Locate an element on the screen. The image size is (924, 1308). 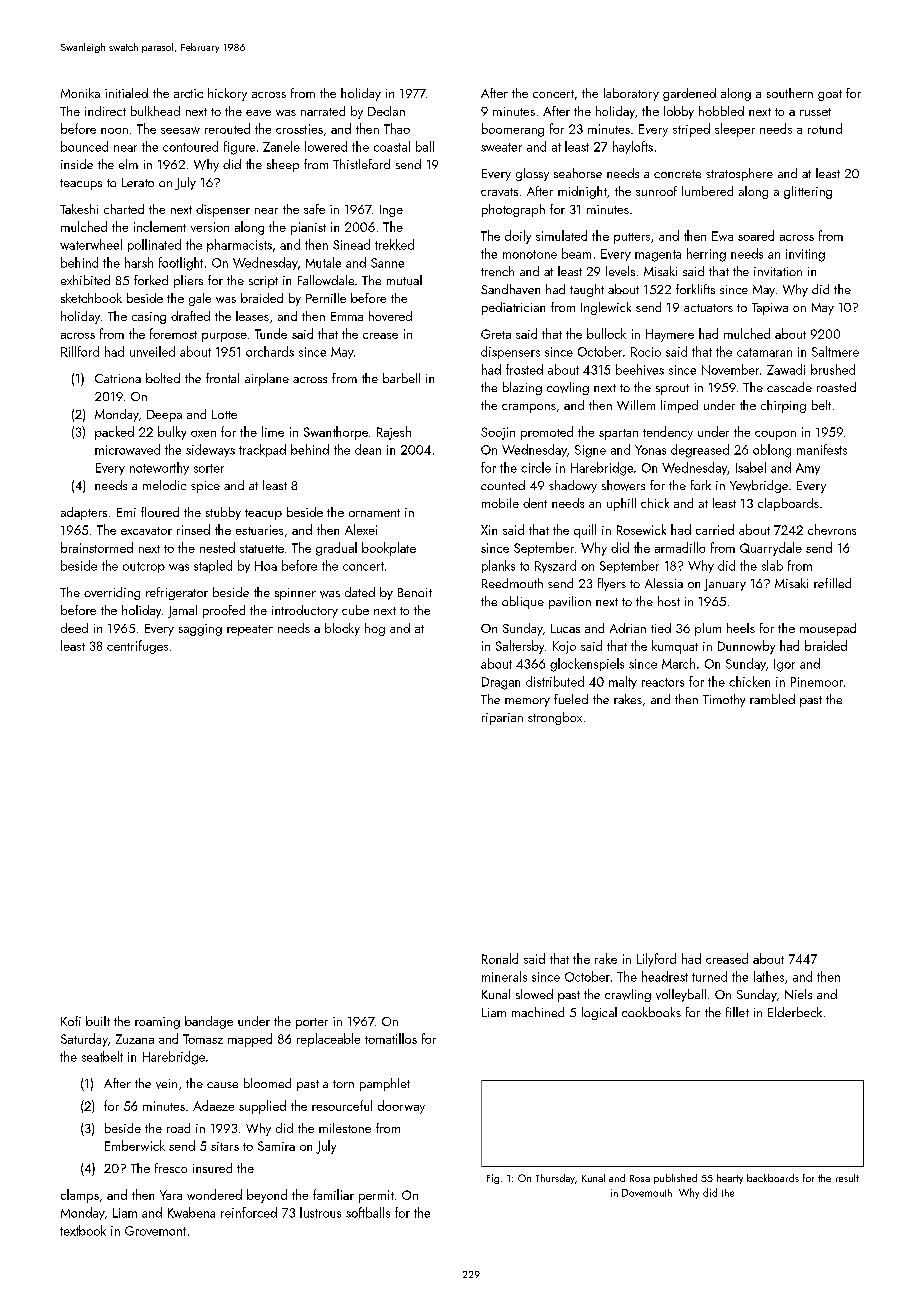
trackpad is located at coordinates (262, 450).
